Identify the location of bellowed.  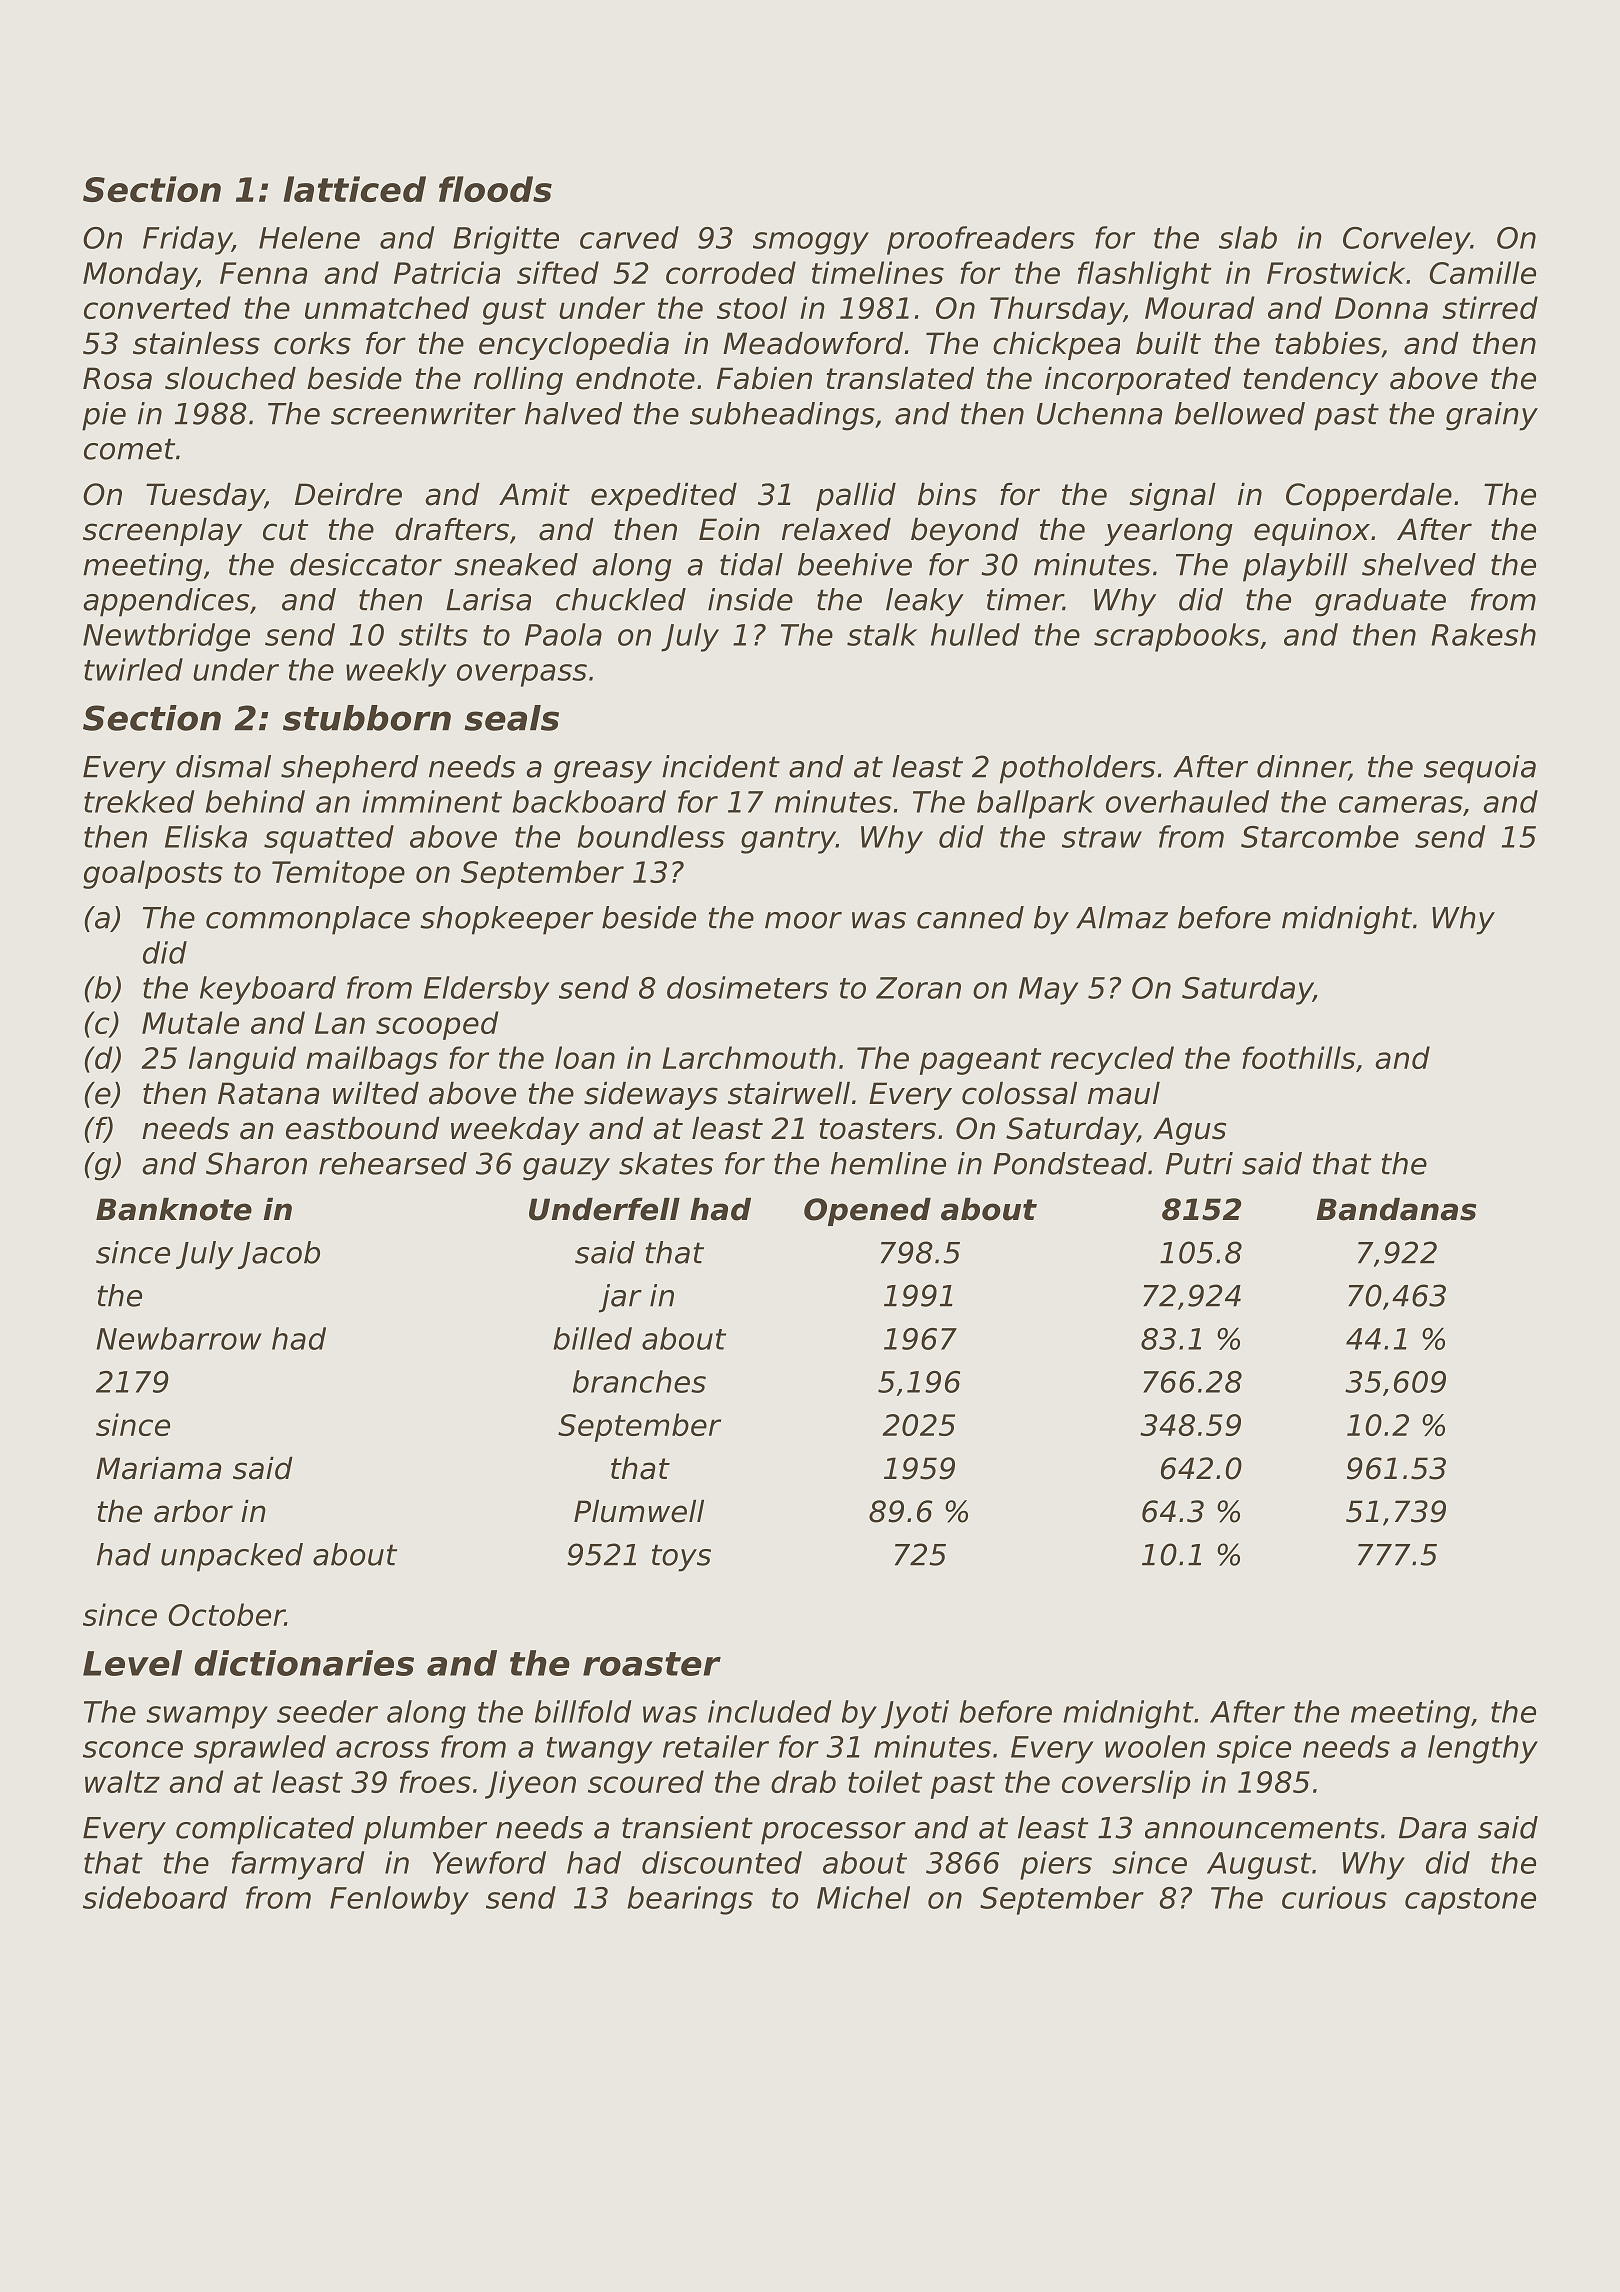
(1240, 413).
